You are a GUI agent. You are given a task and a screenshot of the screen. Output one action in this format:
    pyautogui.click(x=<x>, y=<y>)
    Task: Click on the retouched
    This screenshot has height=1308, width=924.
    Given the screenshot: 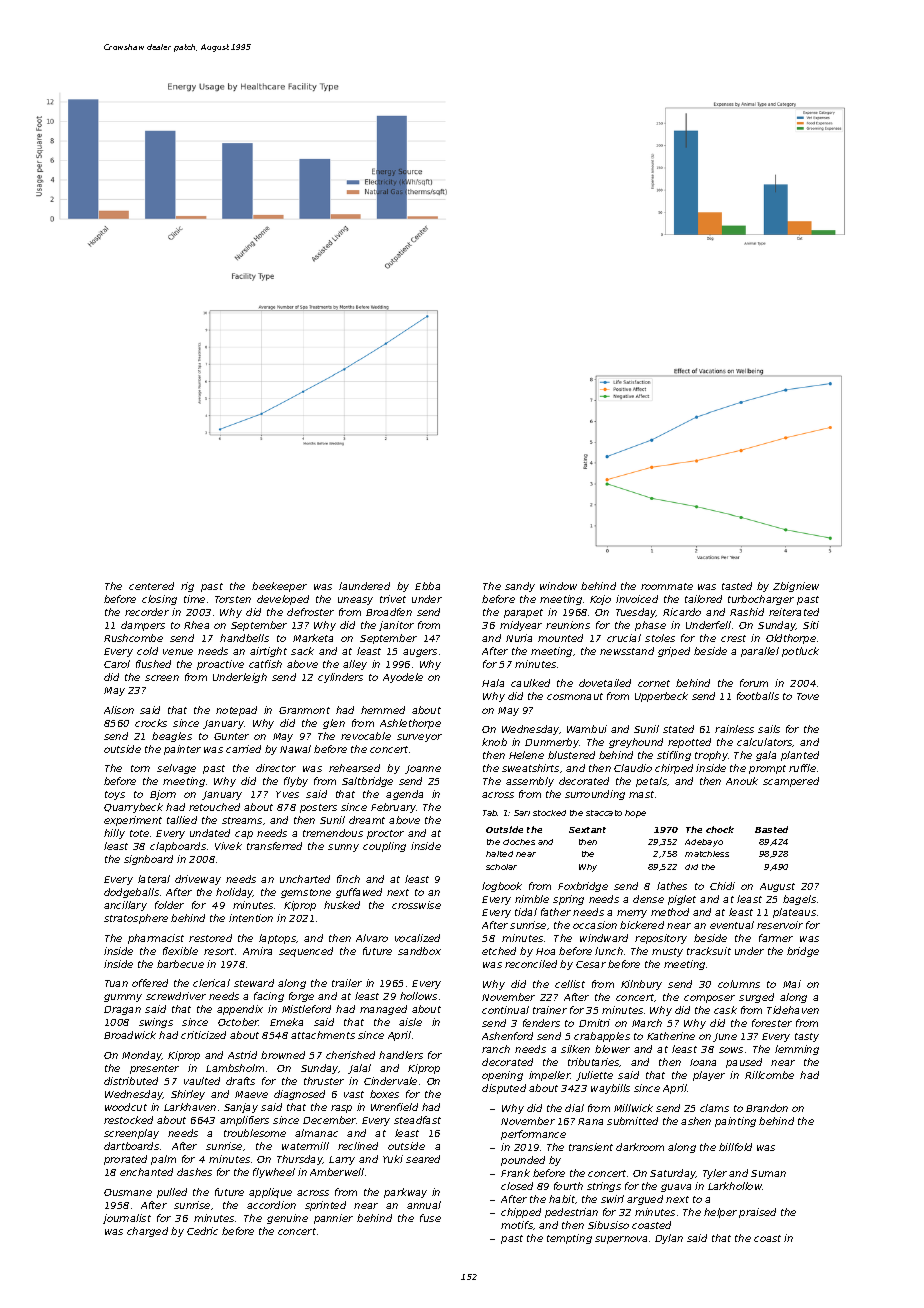 What is the action you would take?
    pyautogui.click(x=214, y=807)
